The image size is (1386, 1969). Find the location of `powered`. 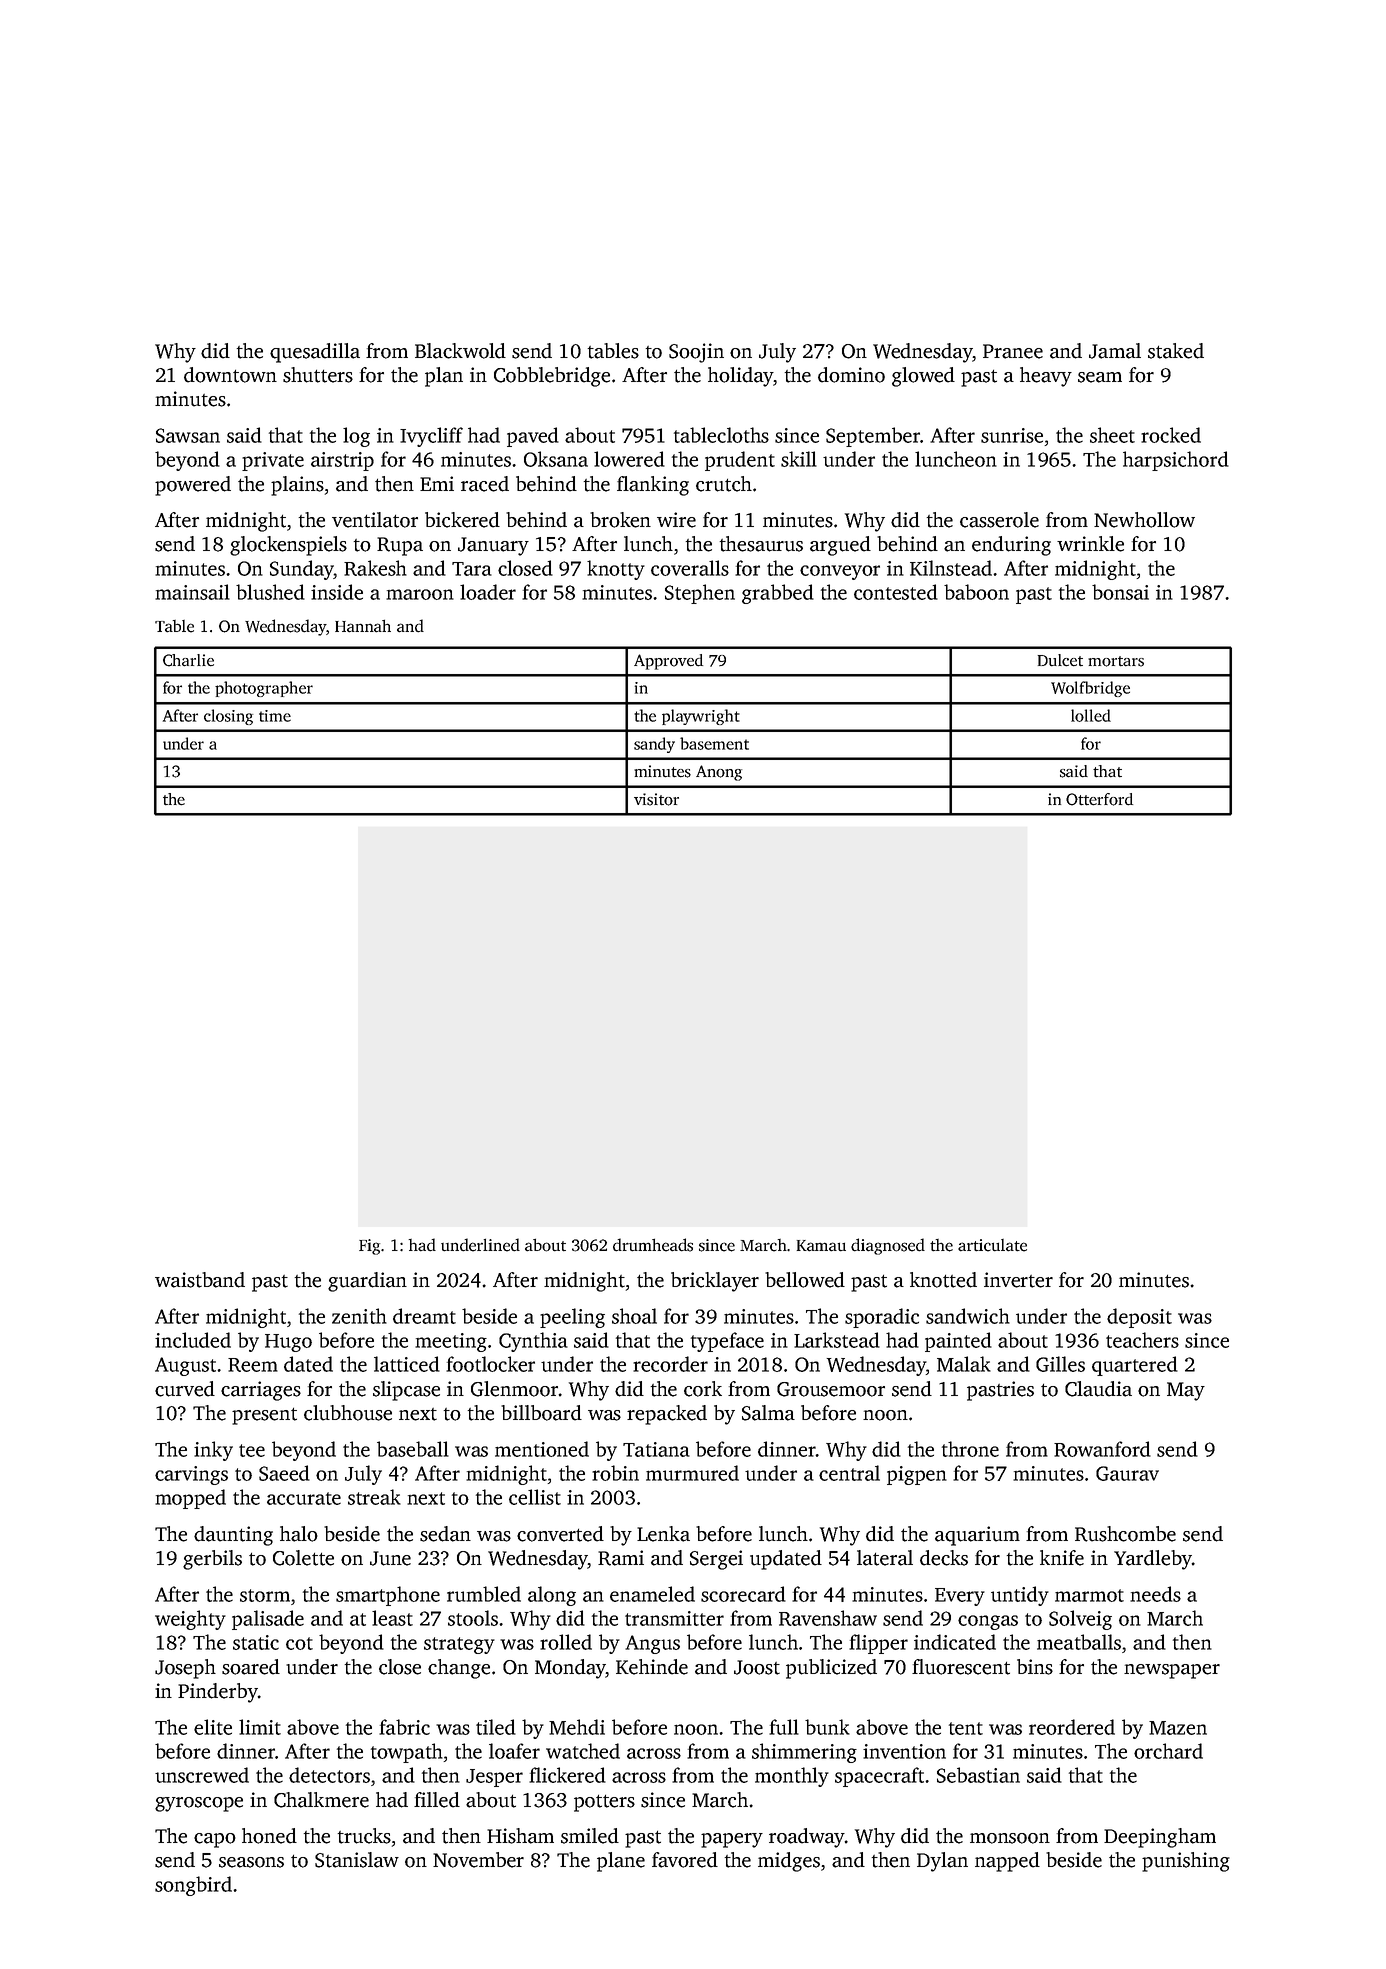

powered is located at coordinates (193, 486).
